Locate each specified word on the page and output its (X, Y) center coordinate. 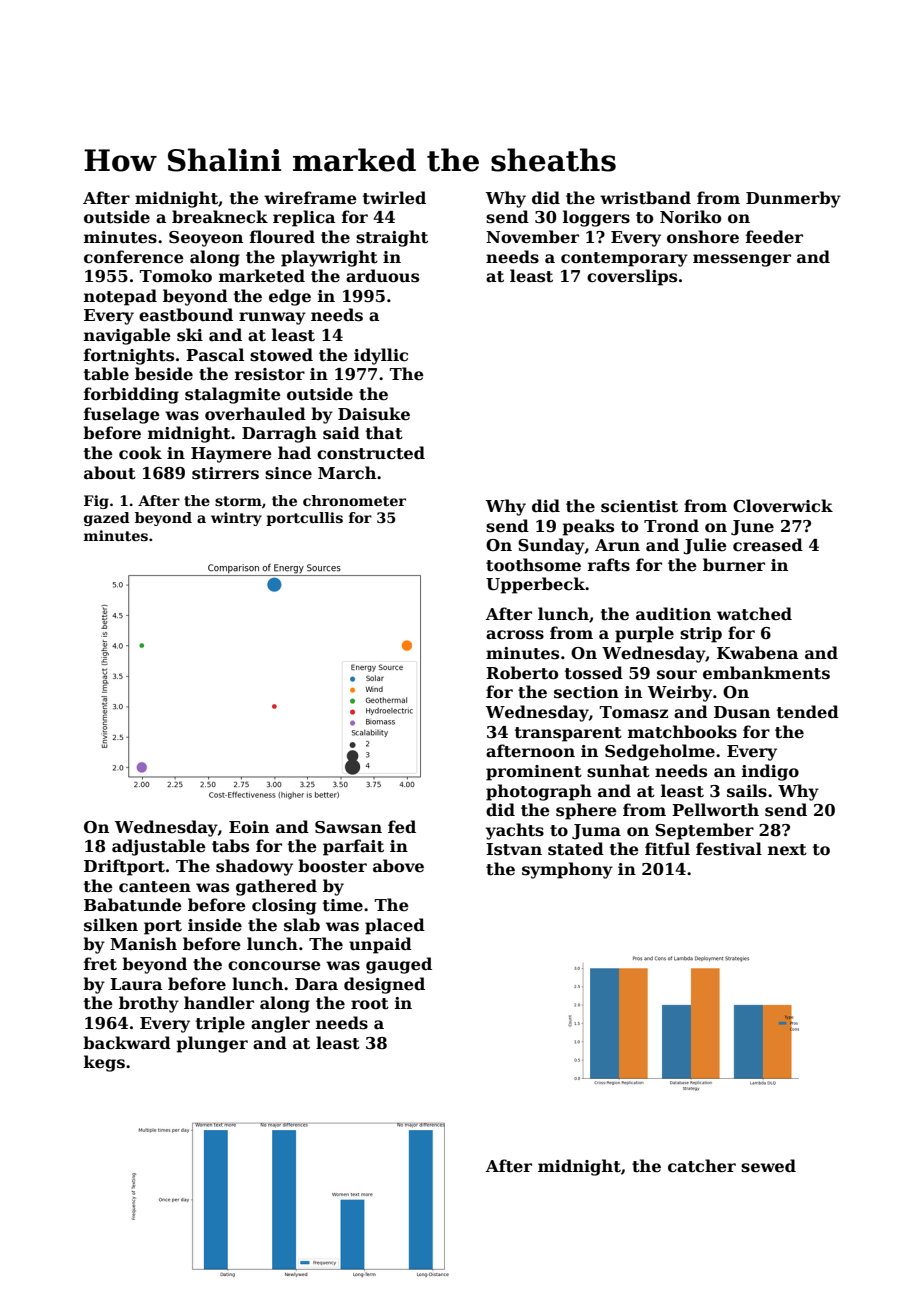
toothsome (533, 565)
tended (808, 712)
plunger (212, 1044)
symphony (567, 870)
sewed (768, 1166)
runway (272, 318)
